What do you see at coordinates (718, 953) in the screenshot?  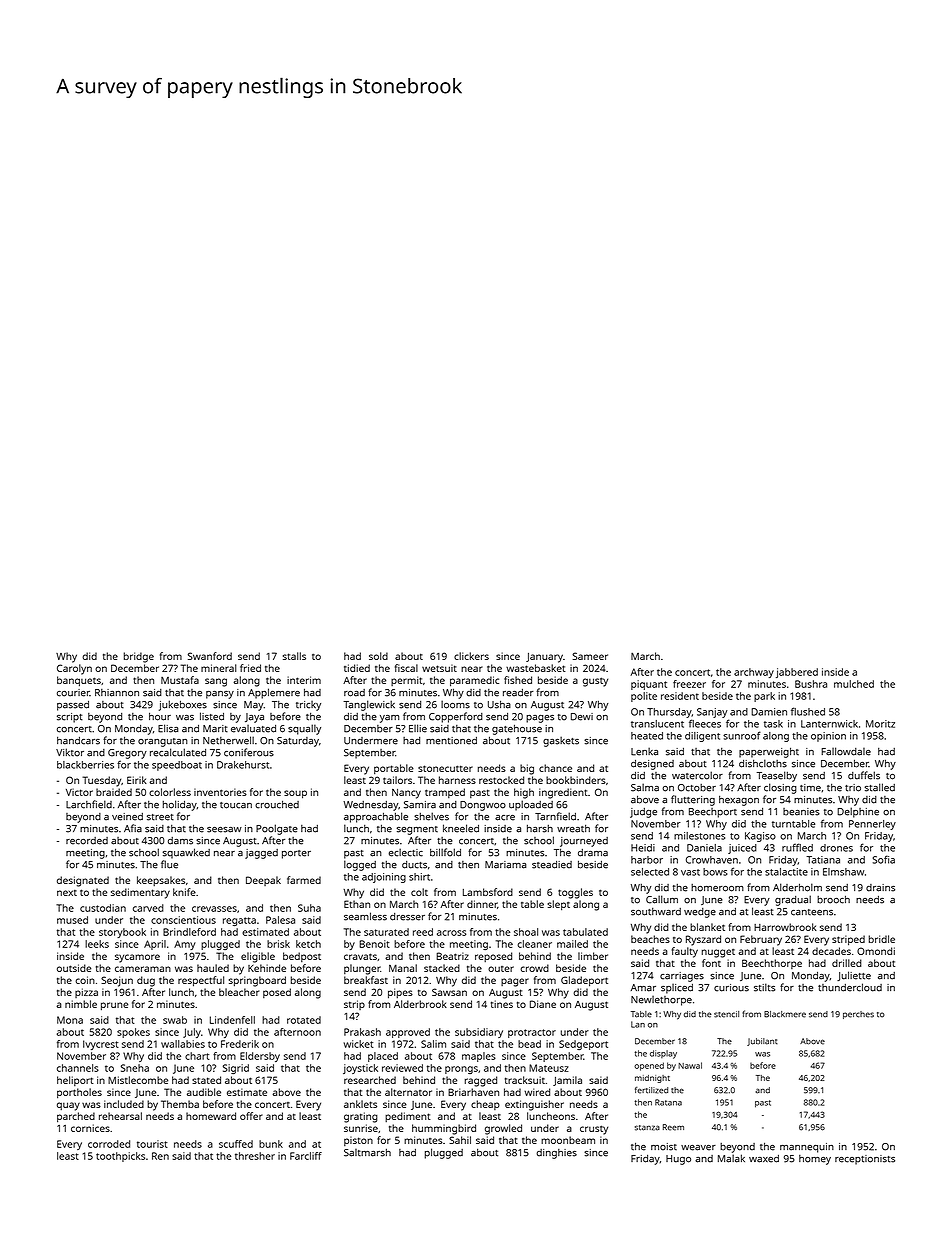 I see `nugget` at bounding box center [718, 953].
